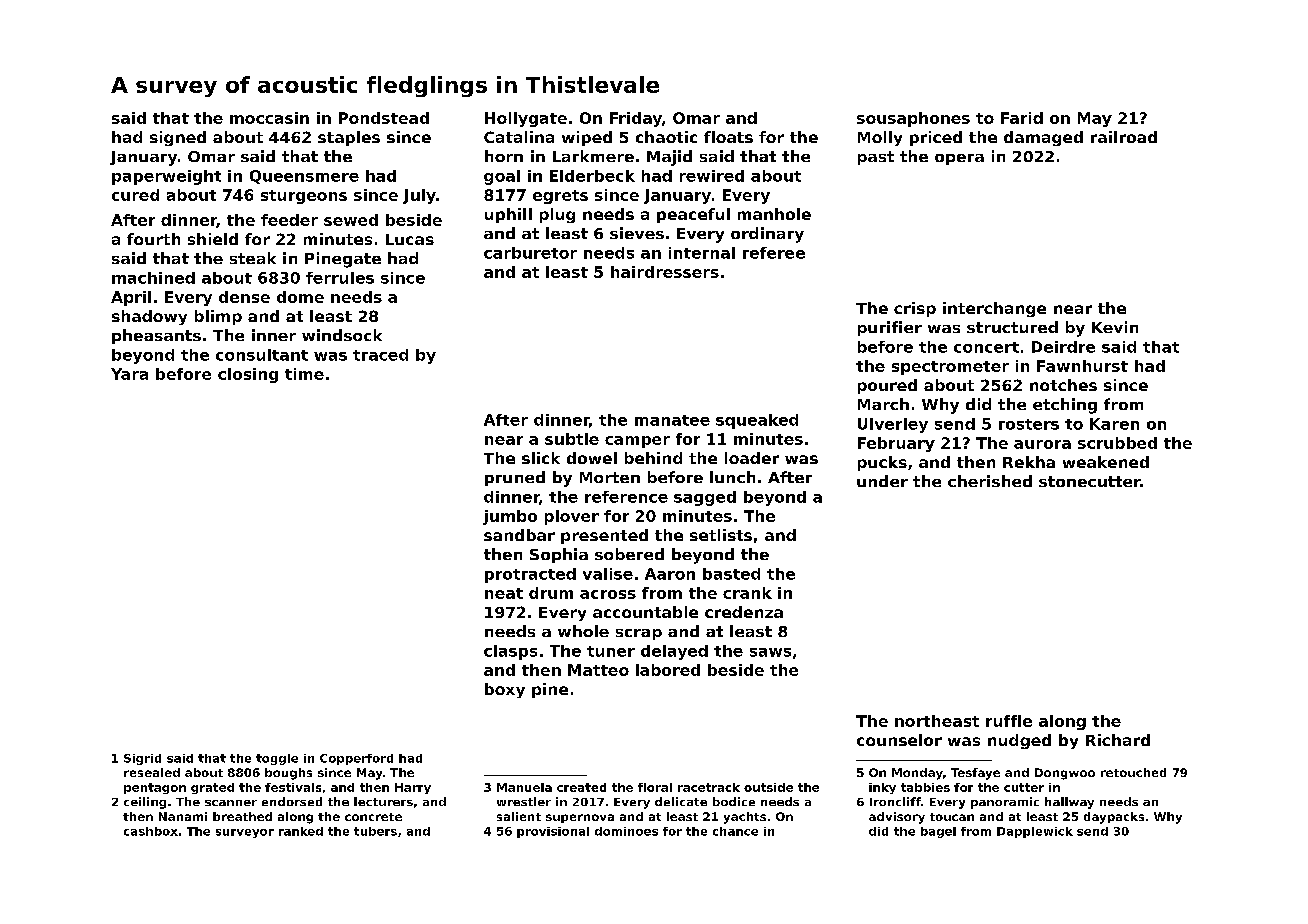 Image resolution: width=1308 pixels, height=924 pixels. Describe the element at coordinates (129, 374) in the image. I see `Yara` at that location.
